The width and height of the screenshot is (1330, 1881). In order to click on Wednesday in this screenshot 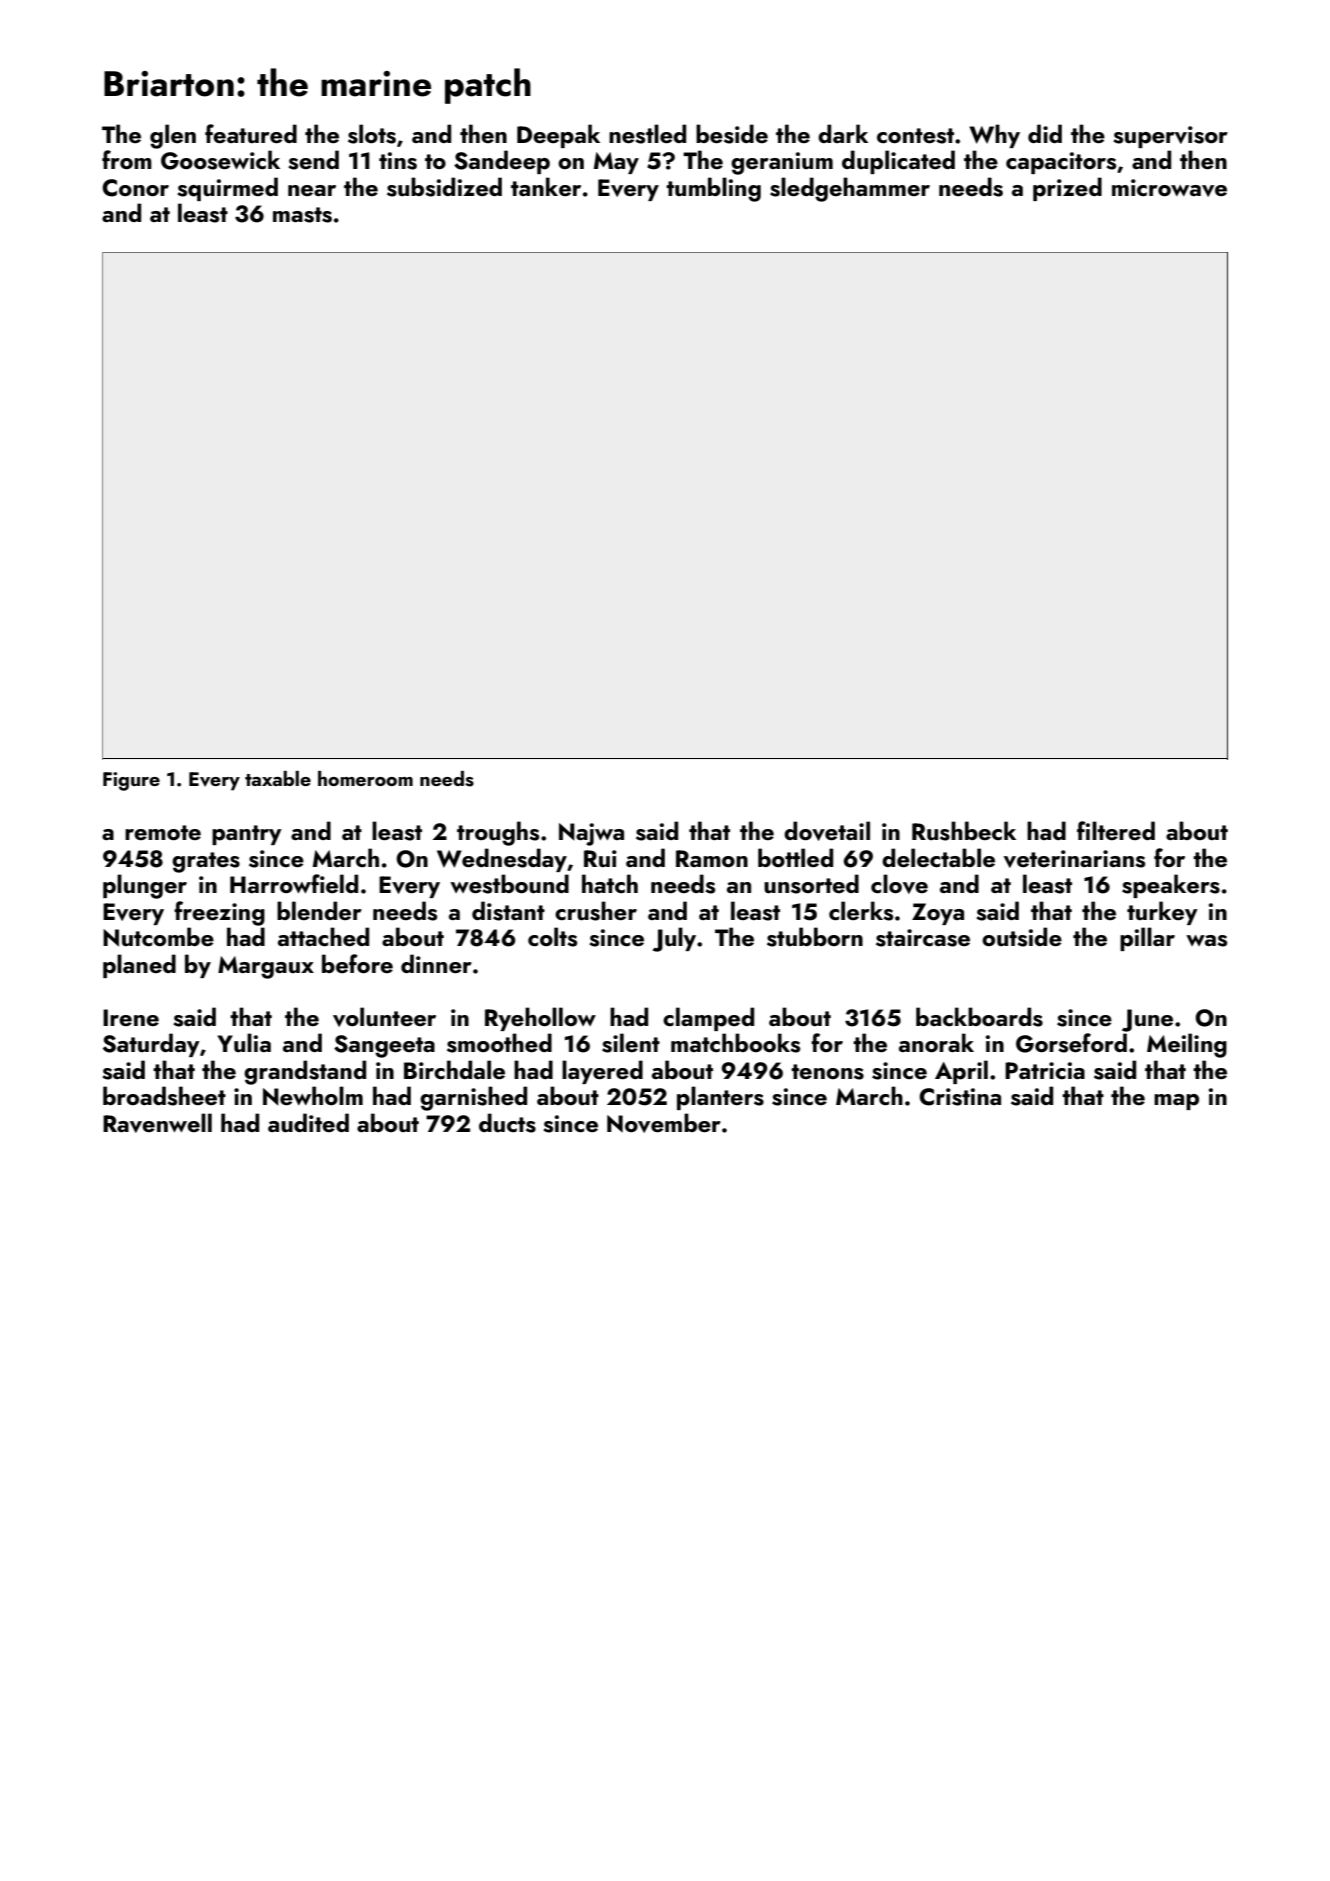, I will do `click(502, 860)`.
